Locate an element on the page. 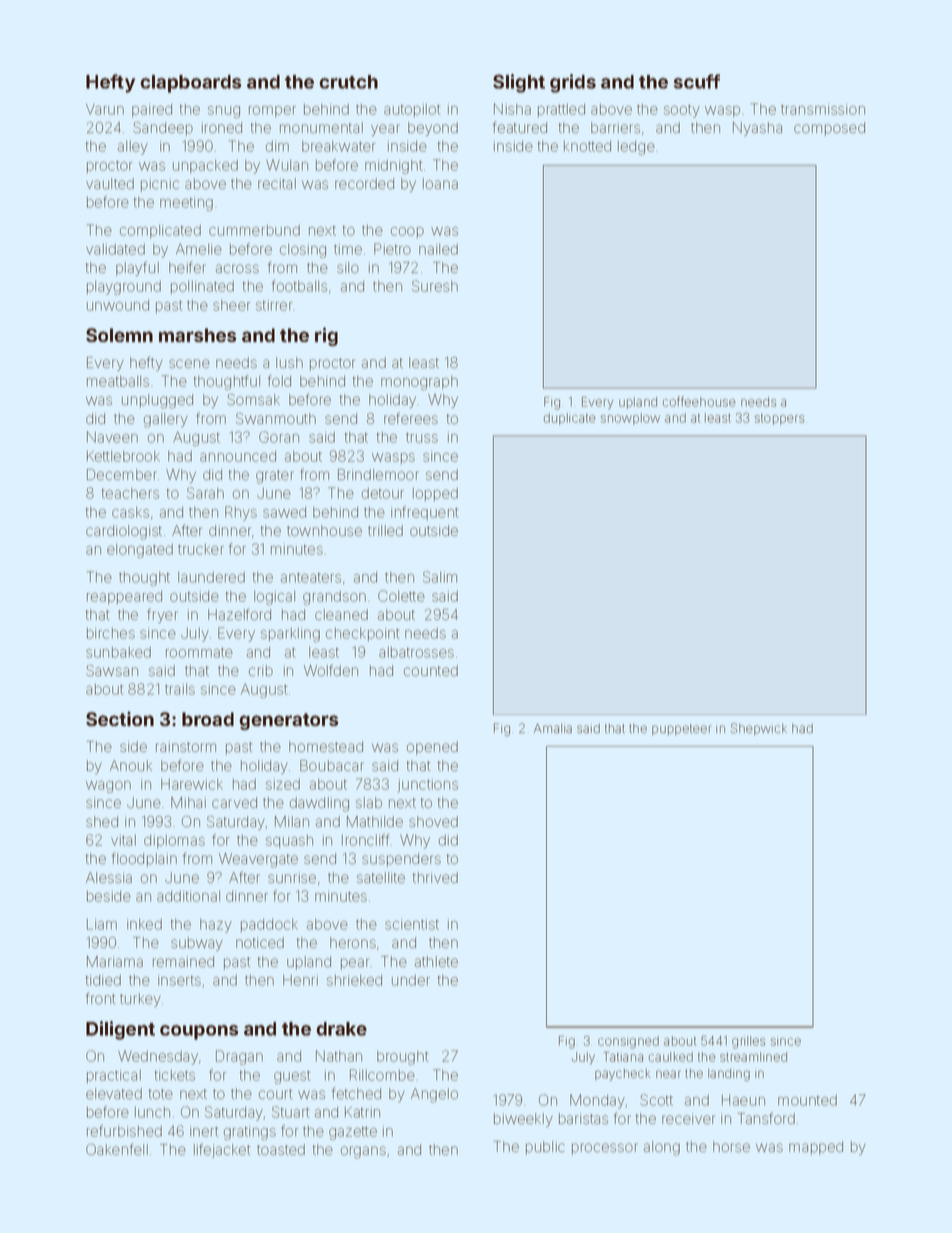  Sawsan is located at coordinates (112, 670).
